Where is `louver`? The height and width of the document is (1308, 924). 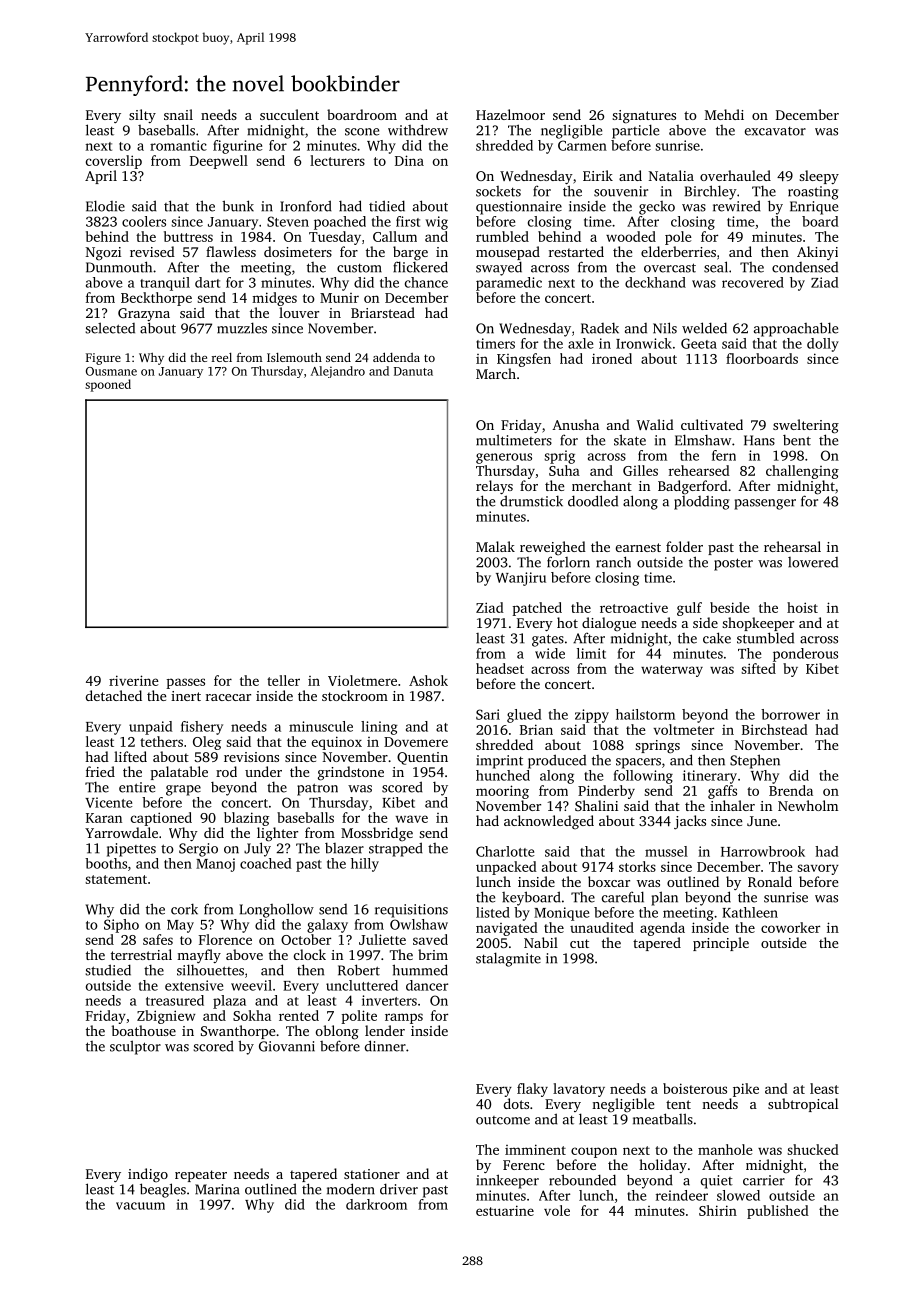
louver is located at coordinates (299, 312).
